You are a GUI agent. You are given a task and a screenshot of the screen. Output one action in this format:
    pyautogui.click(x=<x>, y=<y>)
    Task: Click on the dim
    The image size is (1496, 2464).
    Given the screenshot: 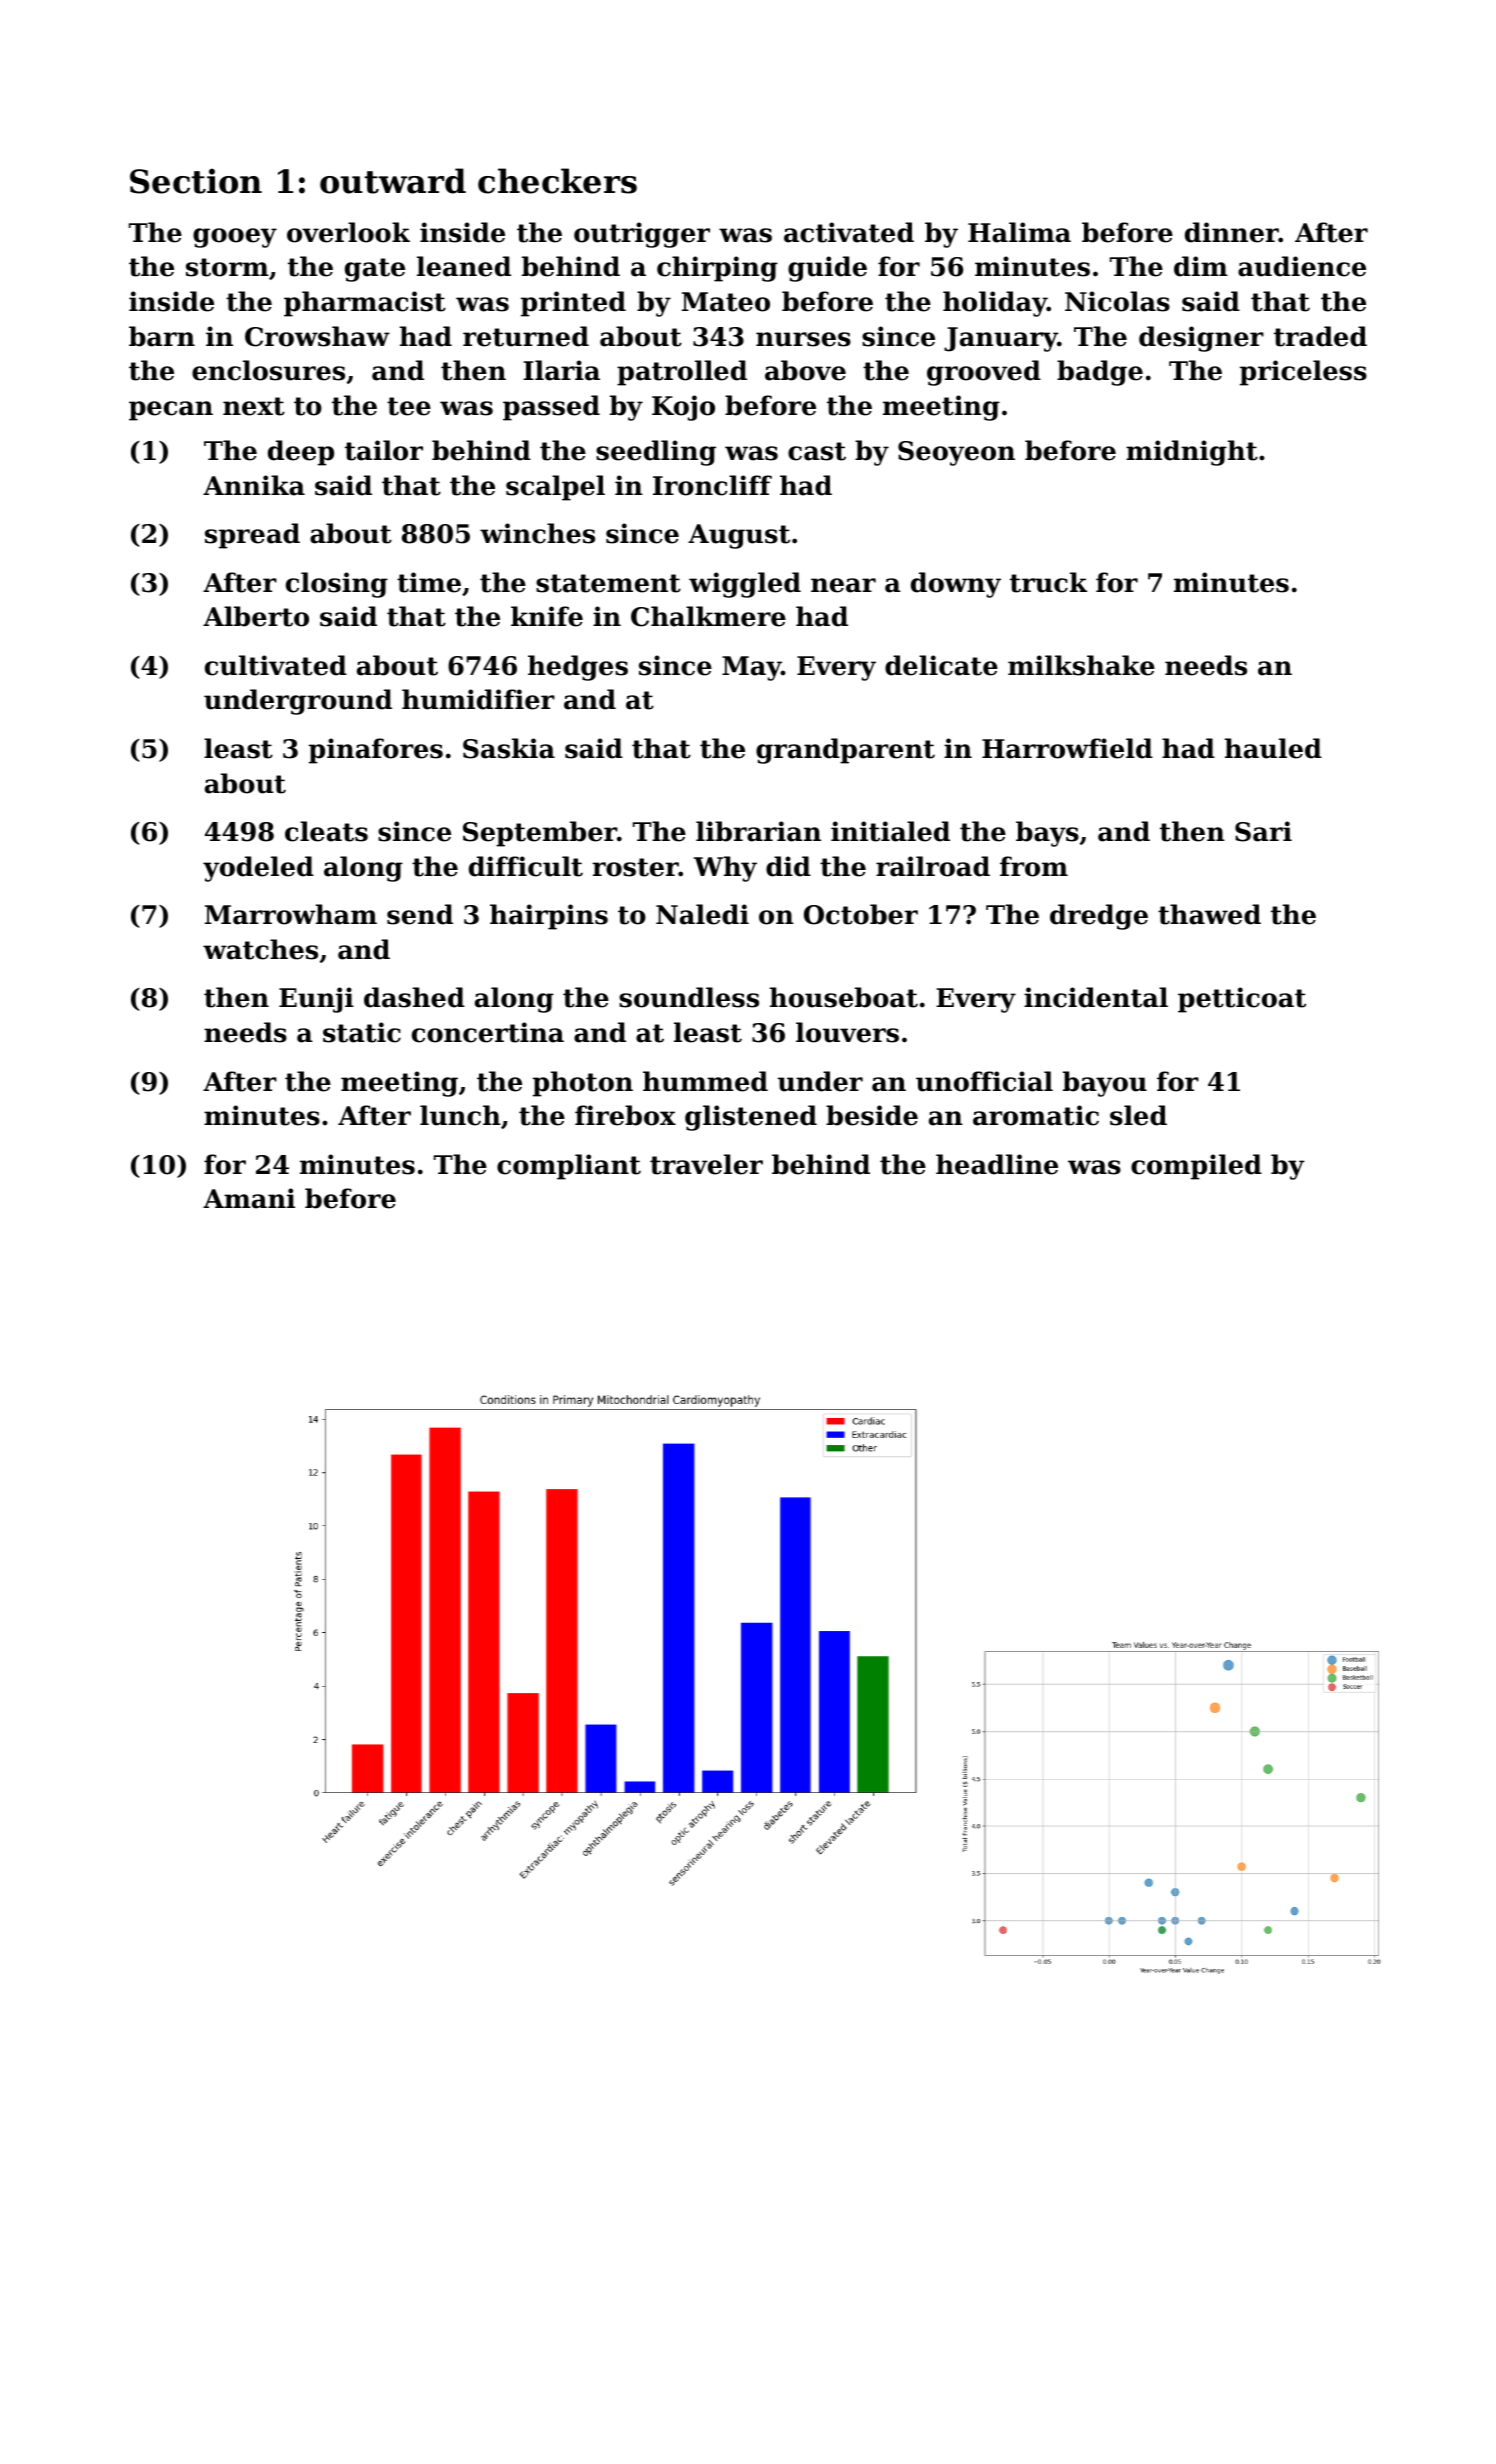 What is the action you would take?
    pyautogui.click(x=1201, y=266)
